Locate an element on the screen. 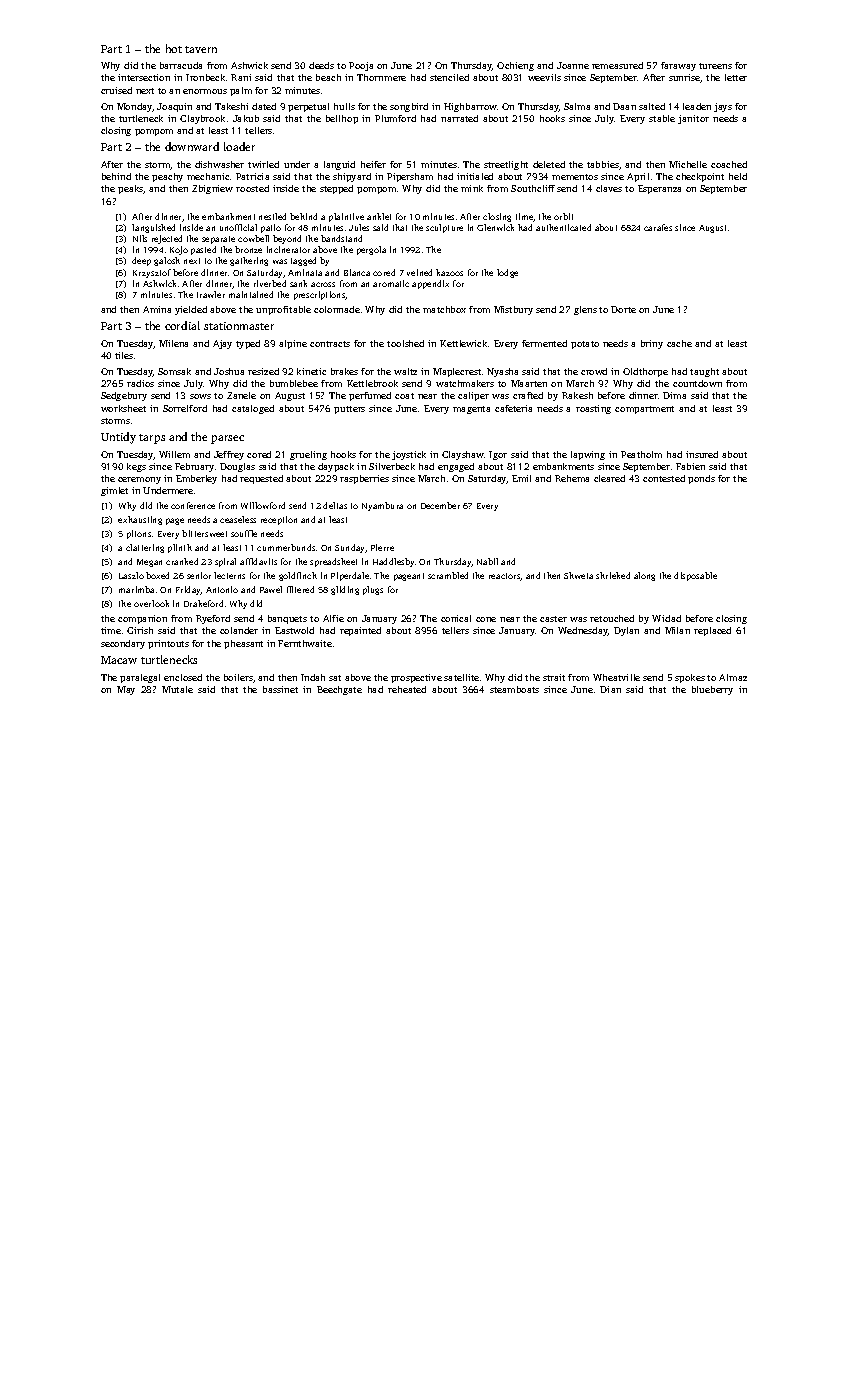 The height and width of the screenshot is (1400, 849). held is located at coordinates (738, 176).
